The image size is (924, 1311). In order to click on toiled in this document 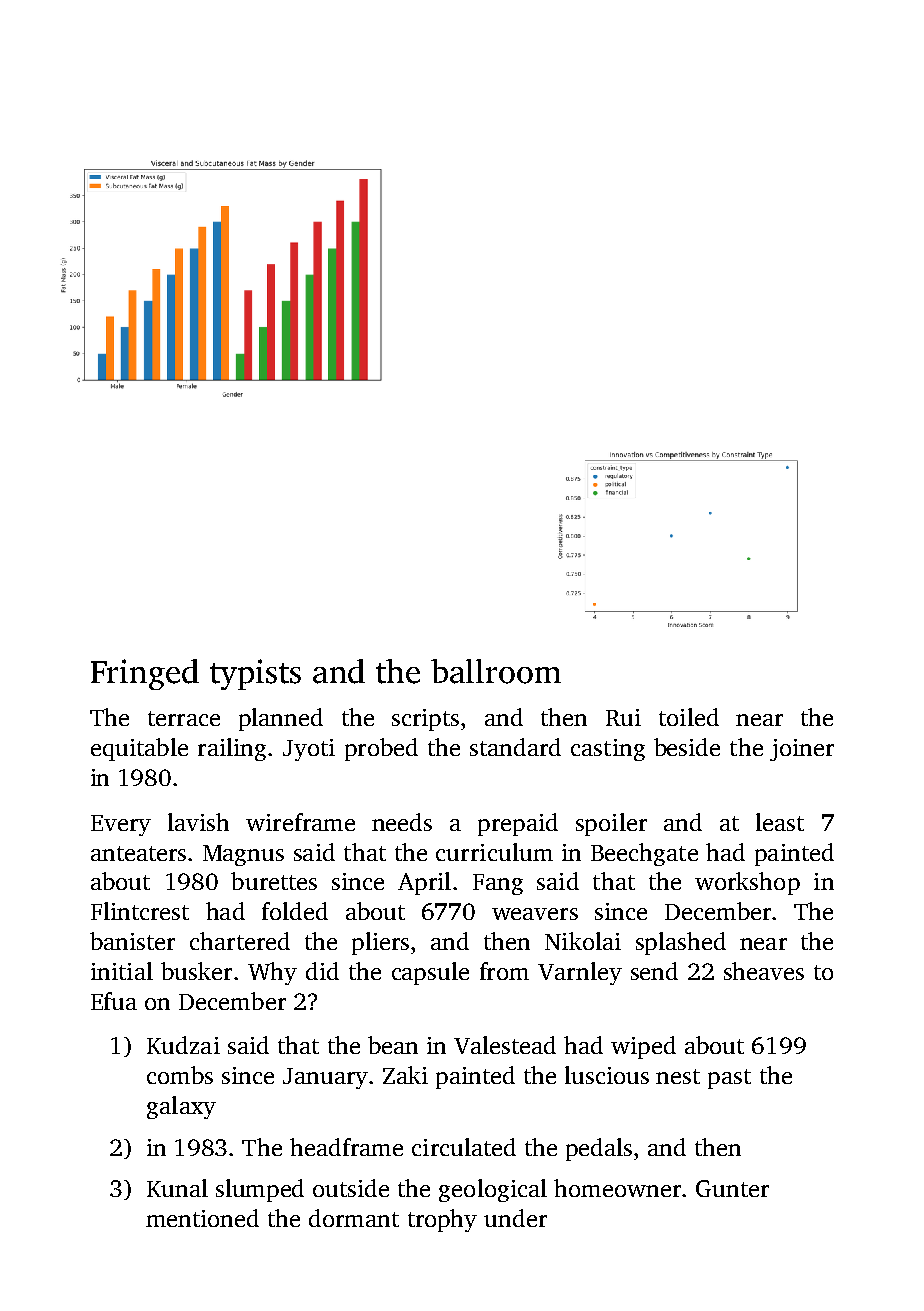, I will do `click(689, 717)`.
